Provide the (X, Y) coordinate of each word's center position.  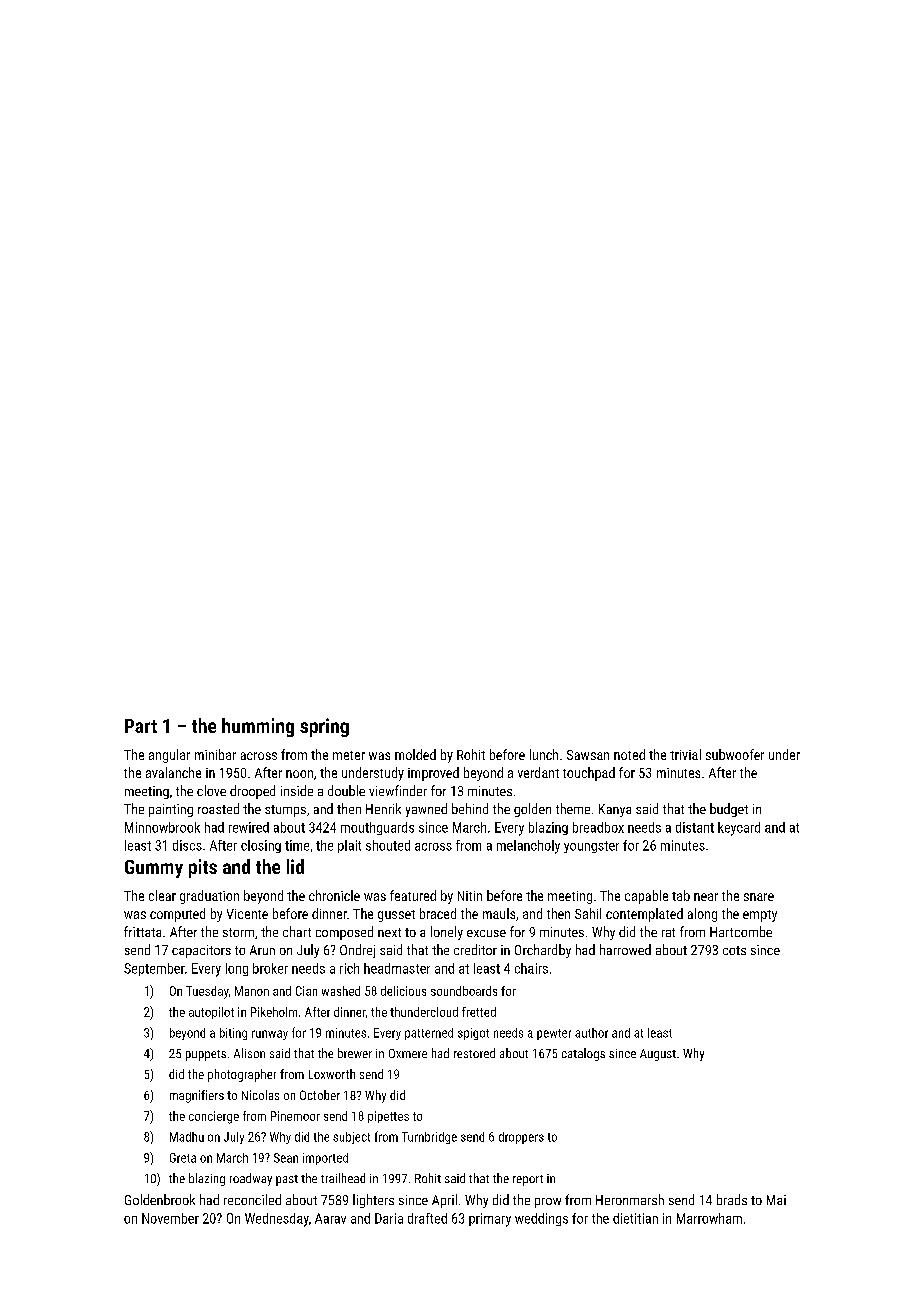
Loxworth (332, 1074)
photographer (242, 1075)
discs (187, 845)
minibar (215, 754)
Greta (183, 1158)
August (658, 1055)
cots (734, 950)
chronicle (334, 895)
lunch (544, 754)
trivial (685, 754)
